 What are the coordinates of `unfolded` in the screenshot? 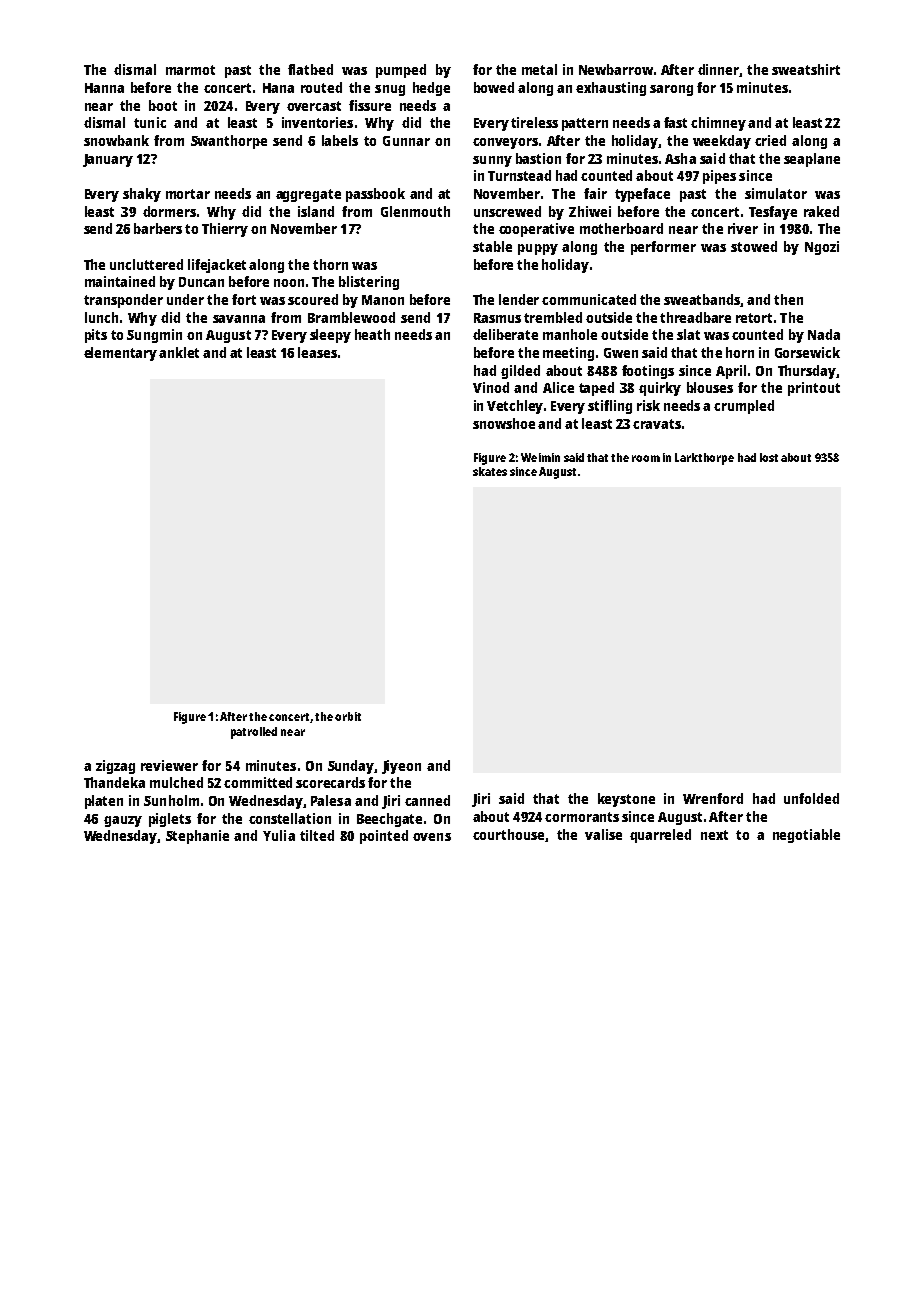 It's located at (811, 798).
